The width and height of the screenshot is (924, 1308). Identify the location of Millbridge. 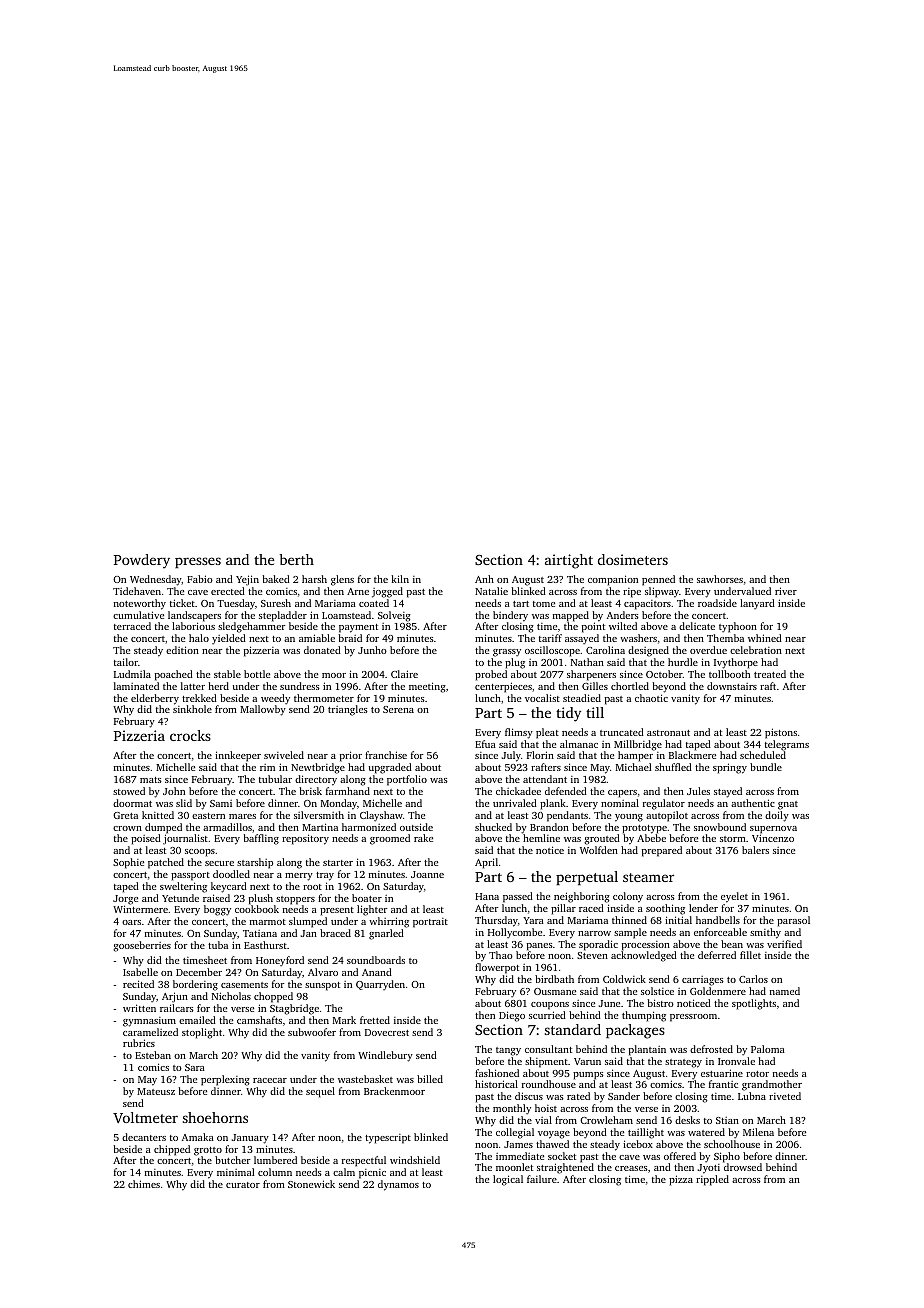
(638, 745).
